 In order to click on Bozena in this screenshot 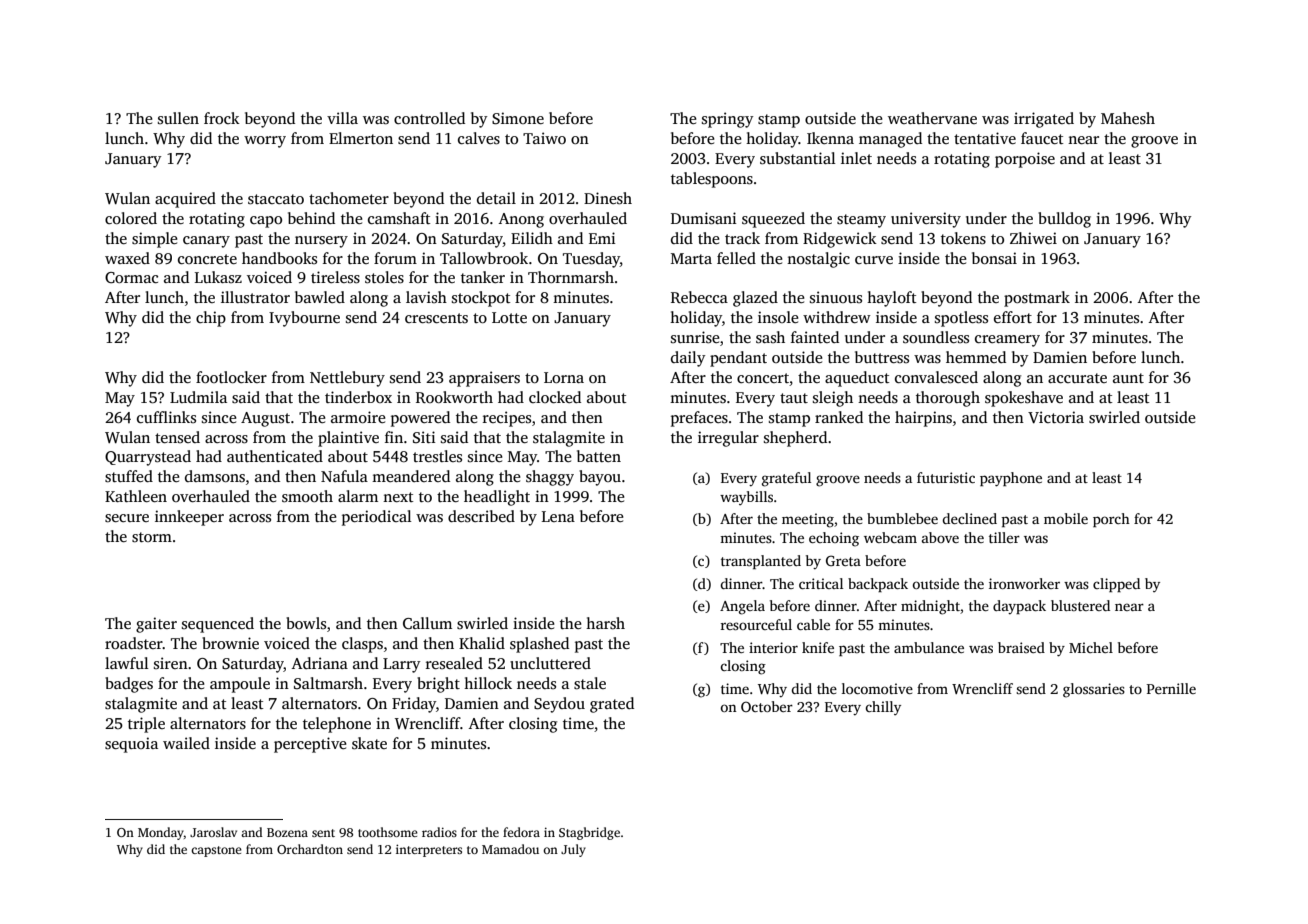, I will do `click(287, 832)`.
